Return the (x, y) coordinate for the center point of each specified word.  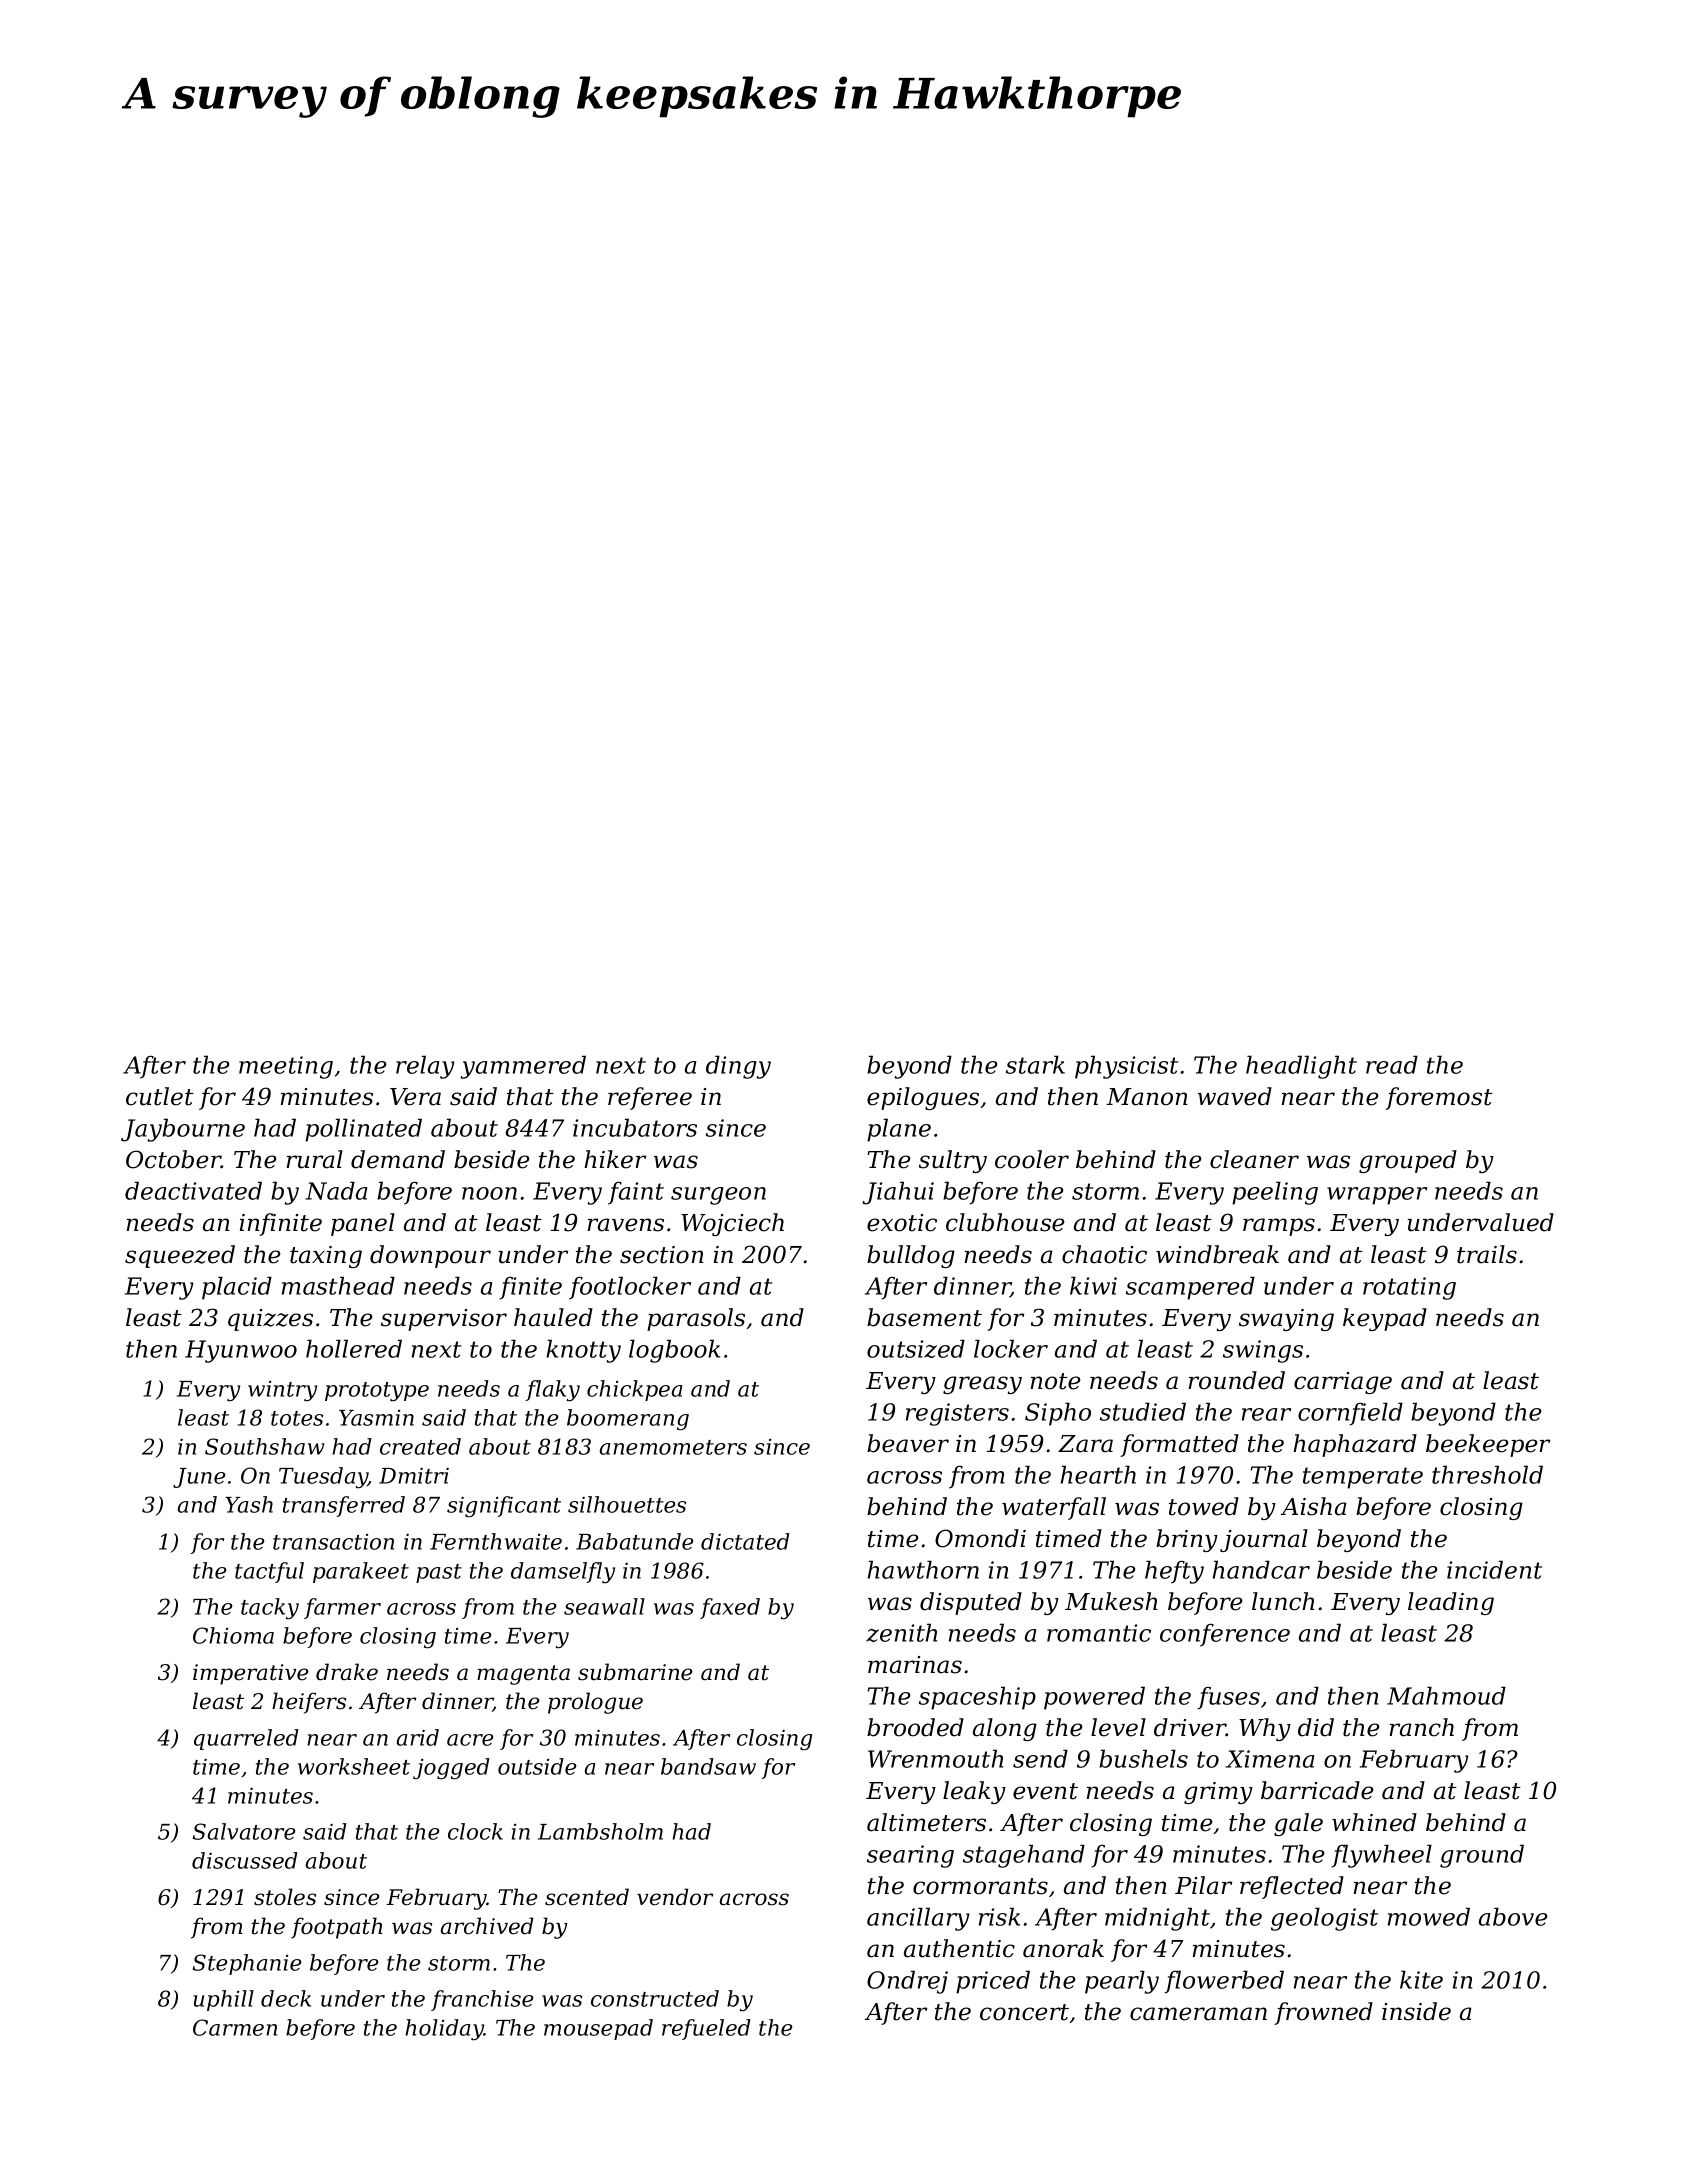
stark (1035, 1064)
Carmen (235, 2027)
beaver (908, 1443)
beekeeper (1488, 1445)
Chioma (233, 1635)
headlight (1301, 1067)
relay (425, 1067)
